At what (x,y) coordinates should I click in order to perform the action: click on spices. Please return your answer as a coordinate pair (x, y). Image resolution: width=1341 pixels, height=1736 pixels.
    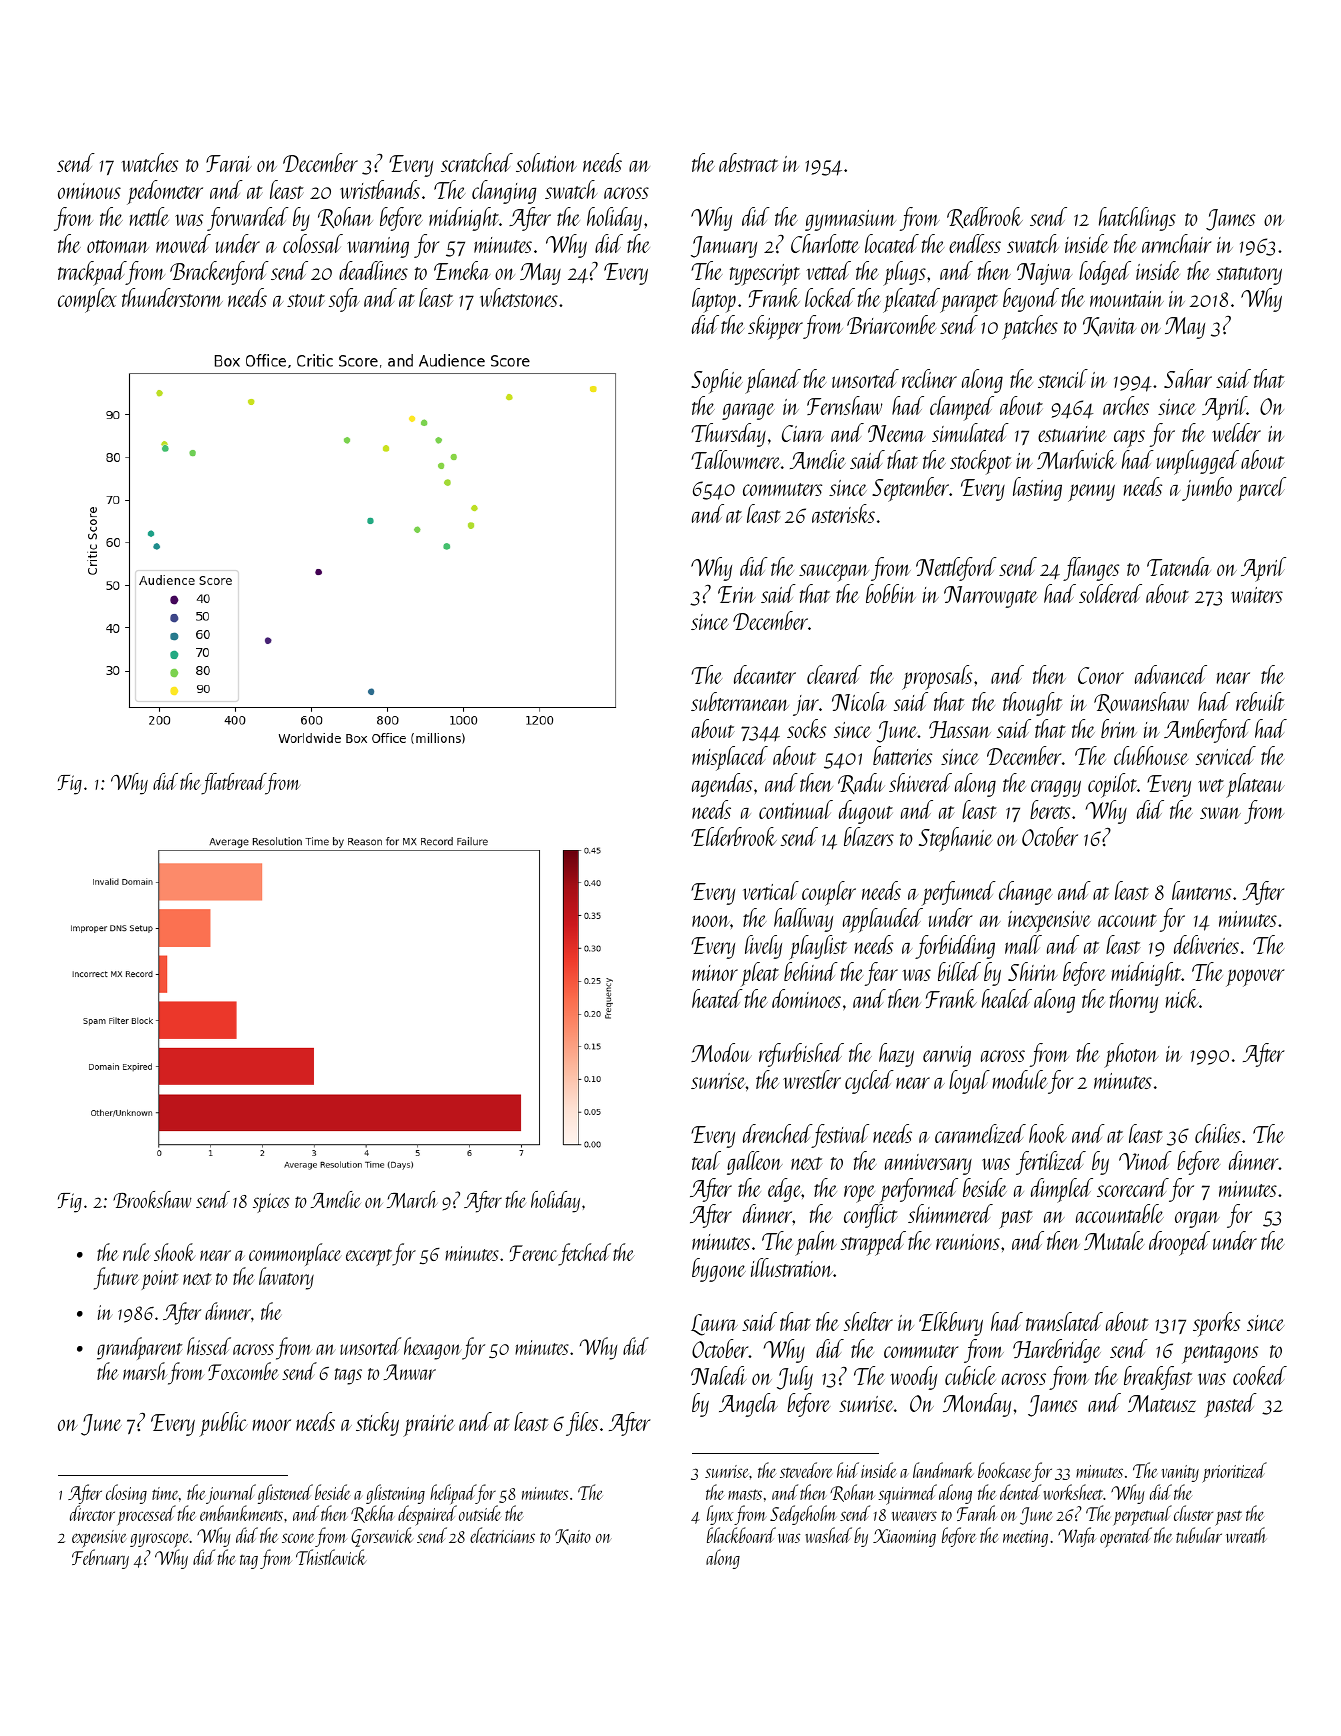
    Looking at the image, I should click on (271, 1203).
